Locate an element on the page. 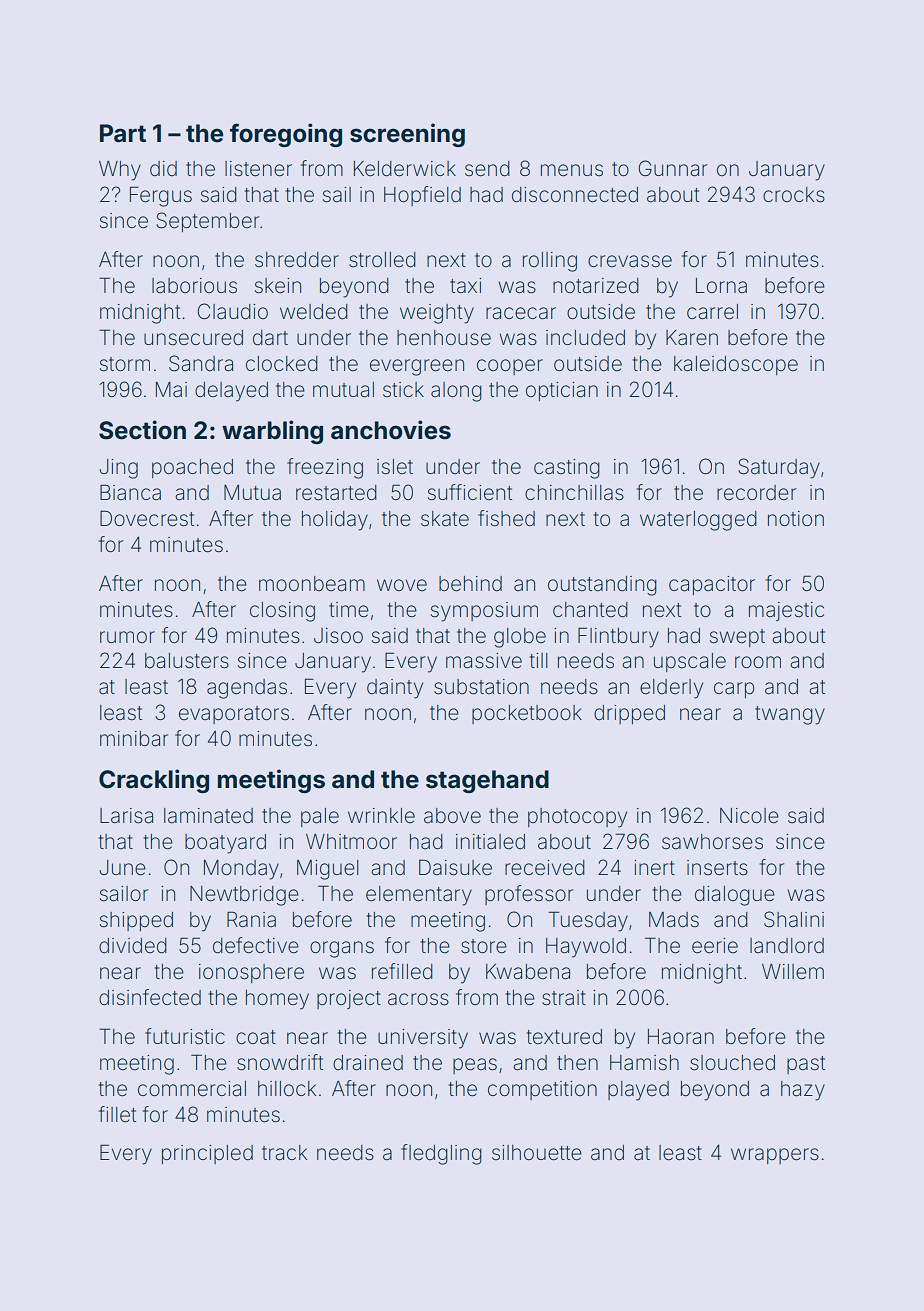 This page has width=924, height=1311. Jisoo is located at coordinates (338, 635).
